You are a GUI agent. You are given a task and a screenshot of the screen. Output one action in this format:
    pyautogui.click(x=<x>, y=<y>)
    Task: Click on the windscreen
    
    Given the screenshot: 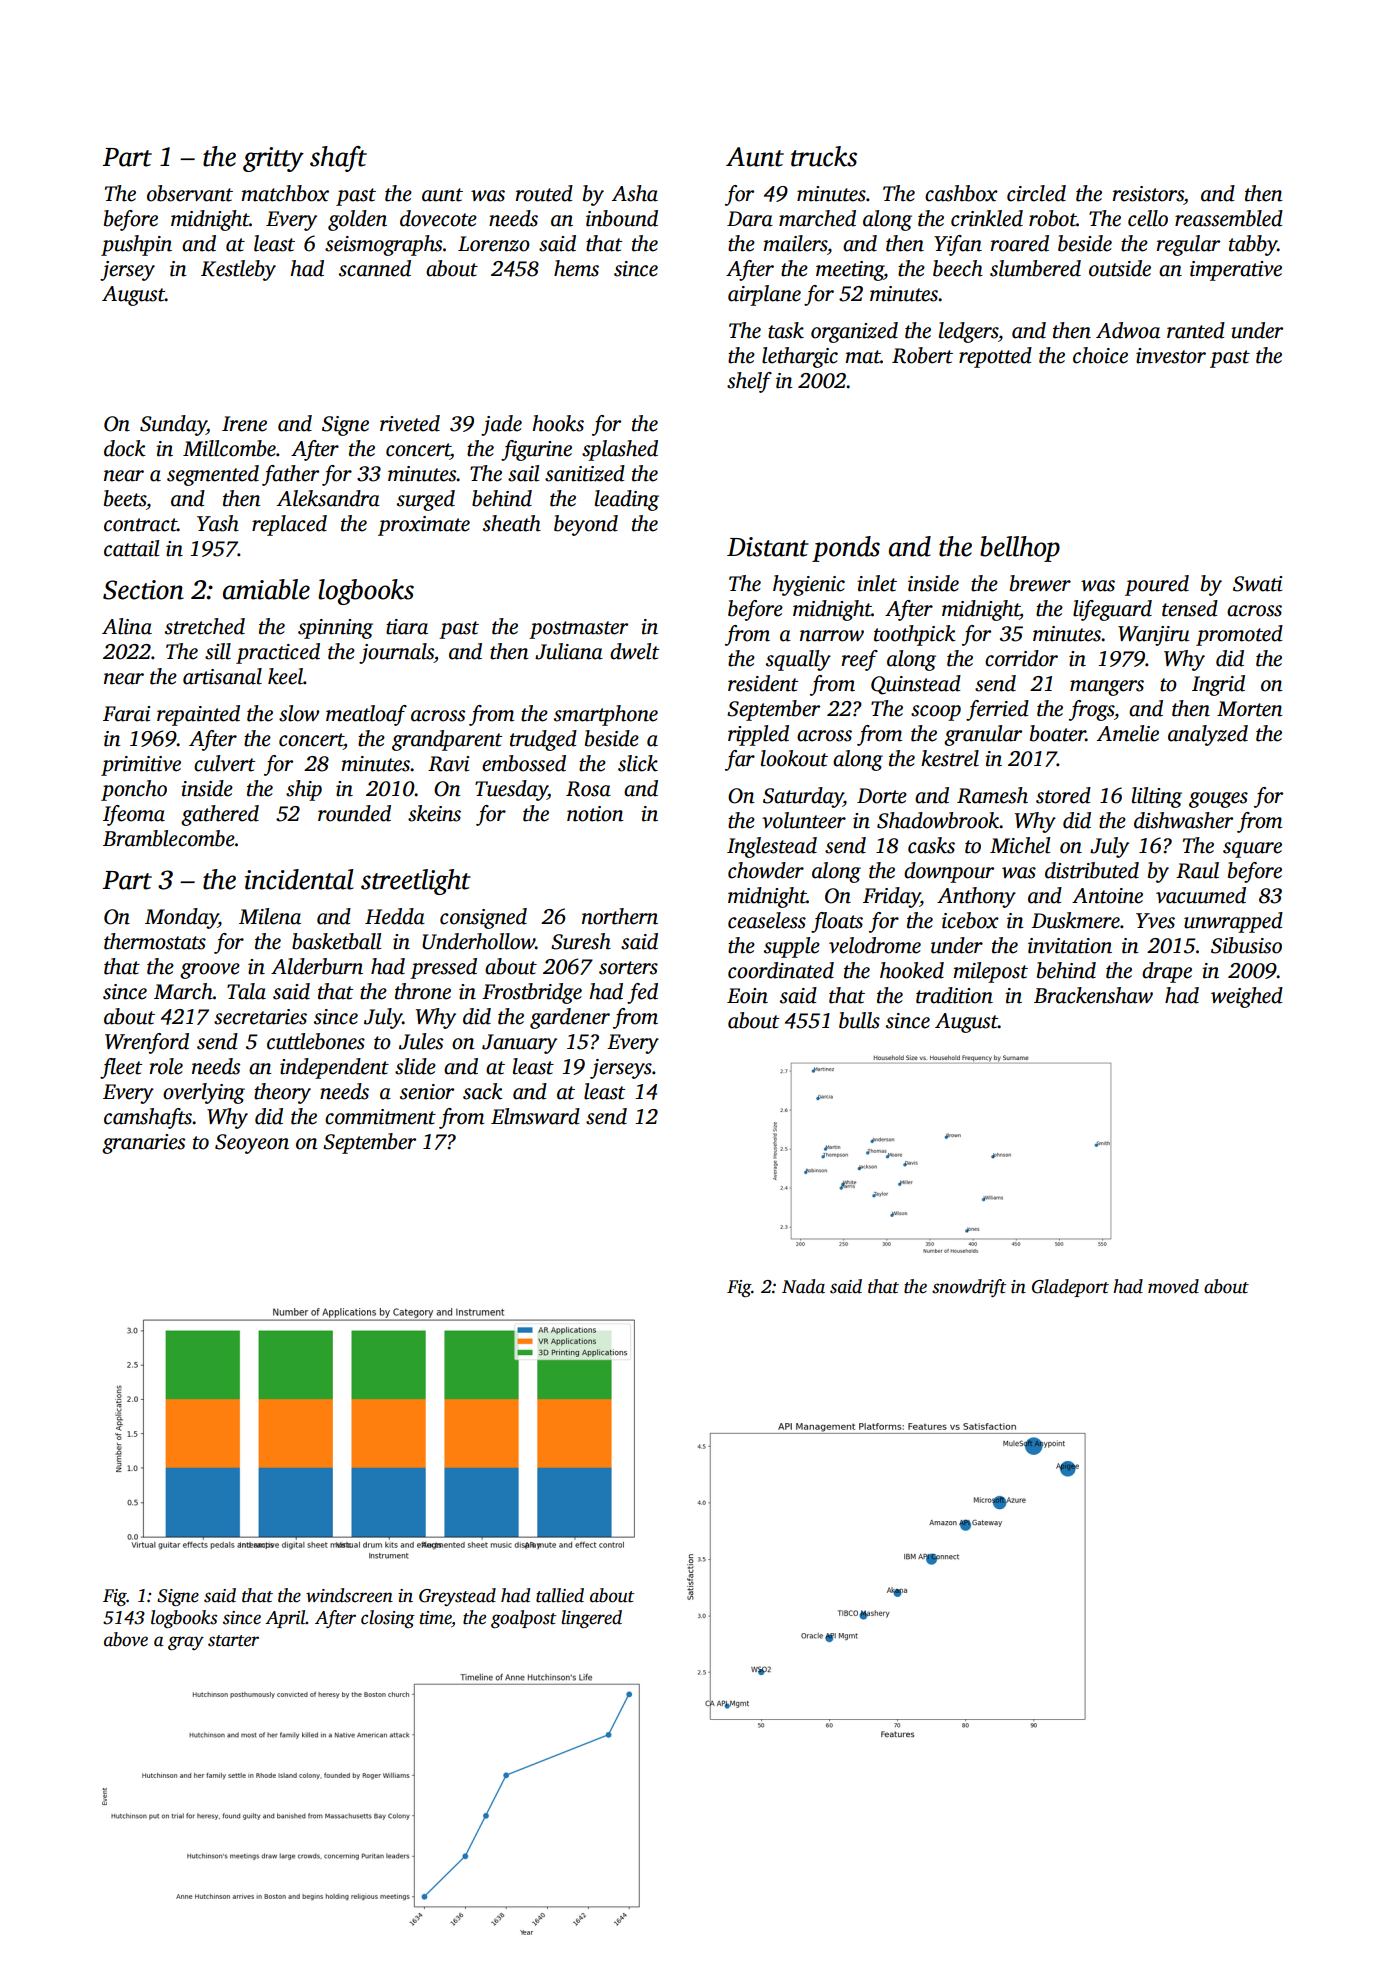 What is the action you would take?
    pyautogui.click(x=349, y=1595)
